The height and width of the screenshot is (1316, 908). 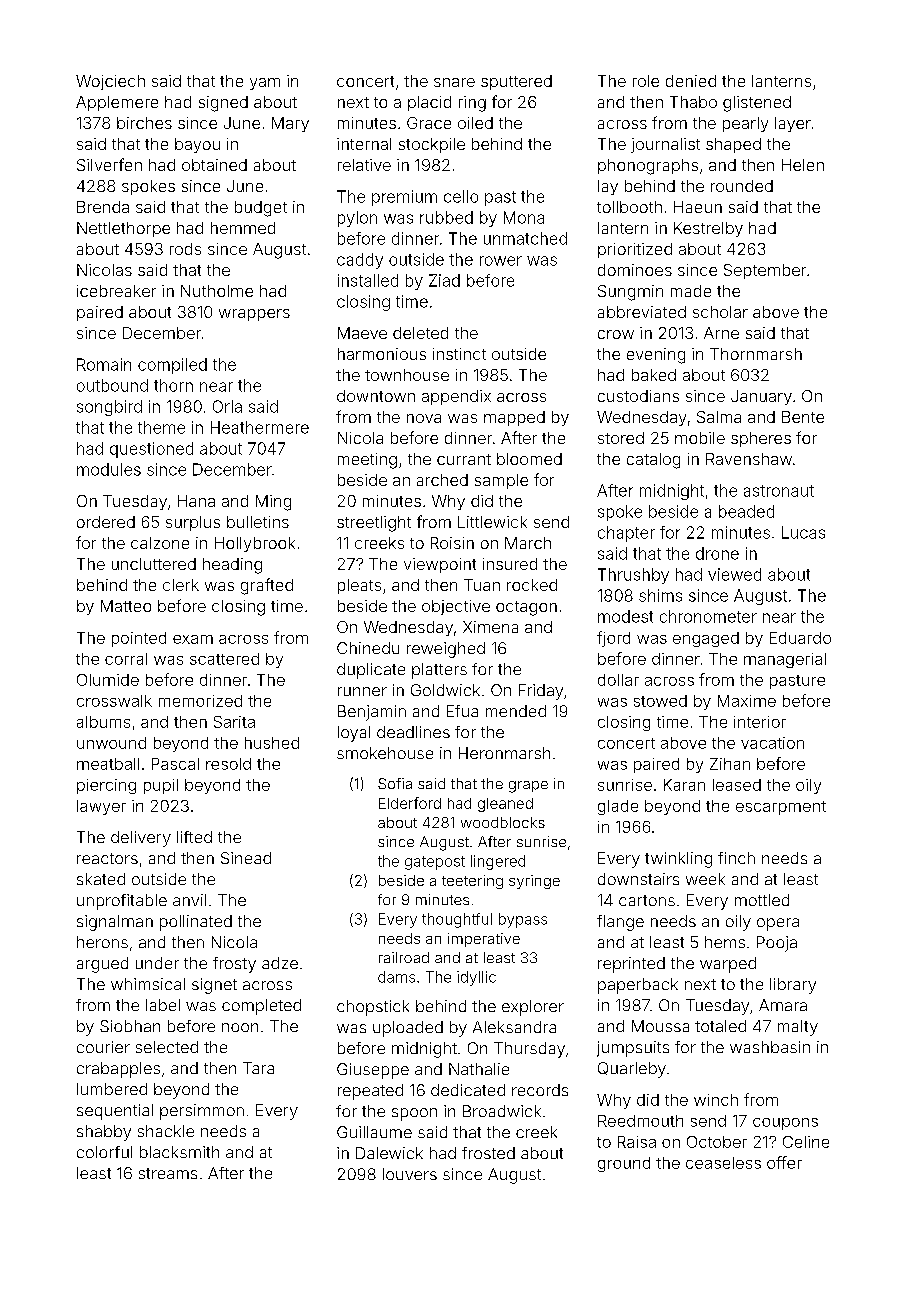 What do you see at coordinates (116, 291) in the screenshot?
I see `icebreaker` at bounding box center [116, 291].
